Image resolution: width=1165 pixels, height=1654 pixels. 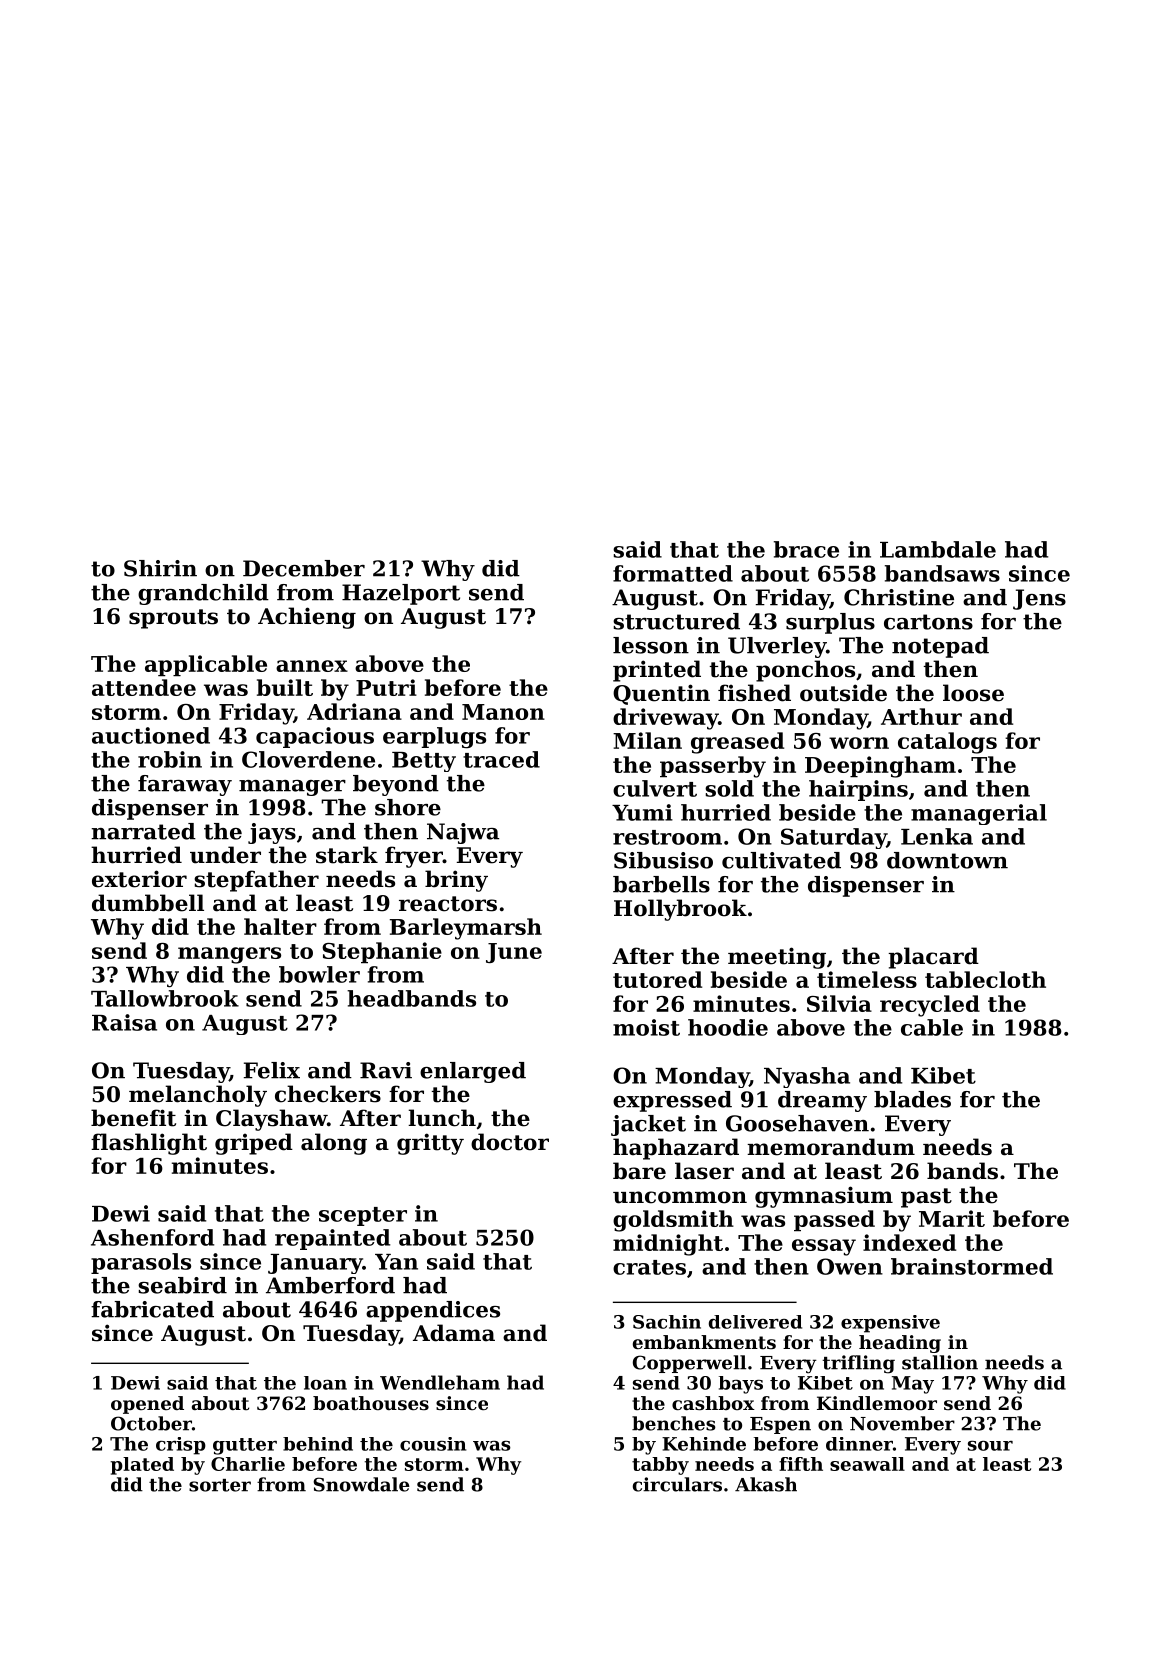 I want to click on Kehinde, so click(x=704, y=1444).
